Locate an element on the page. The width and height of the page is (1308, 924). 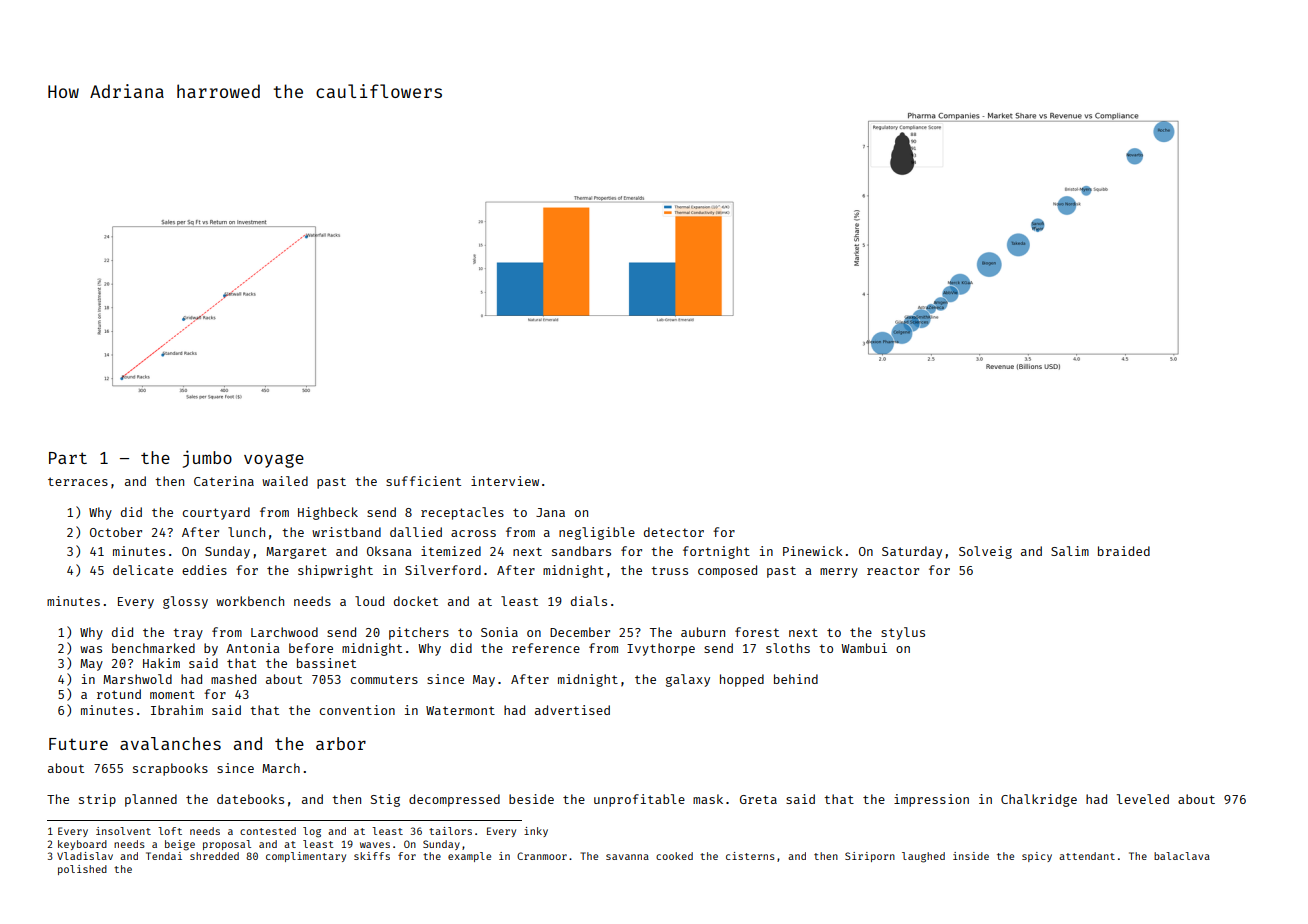
Ivythorpe is located at coordinates (661, 649).
